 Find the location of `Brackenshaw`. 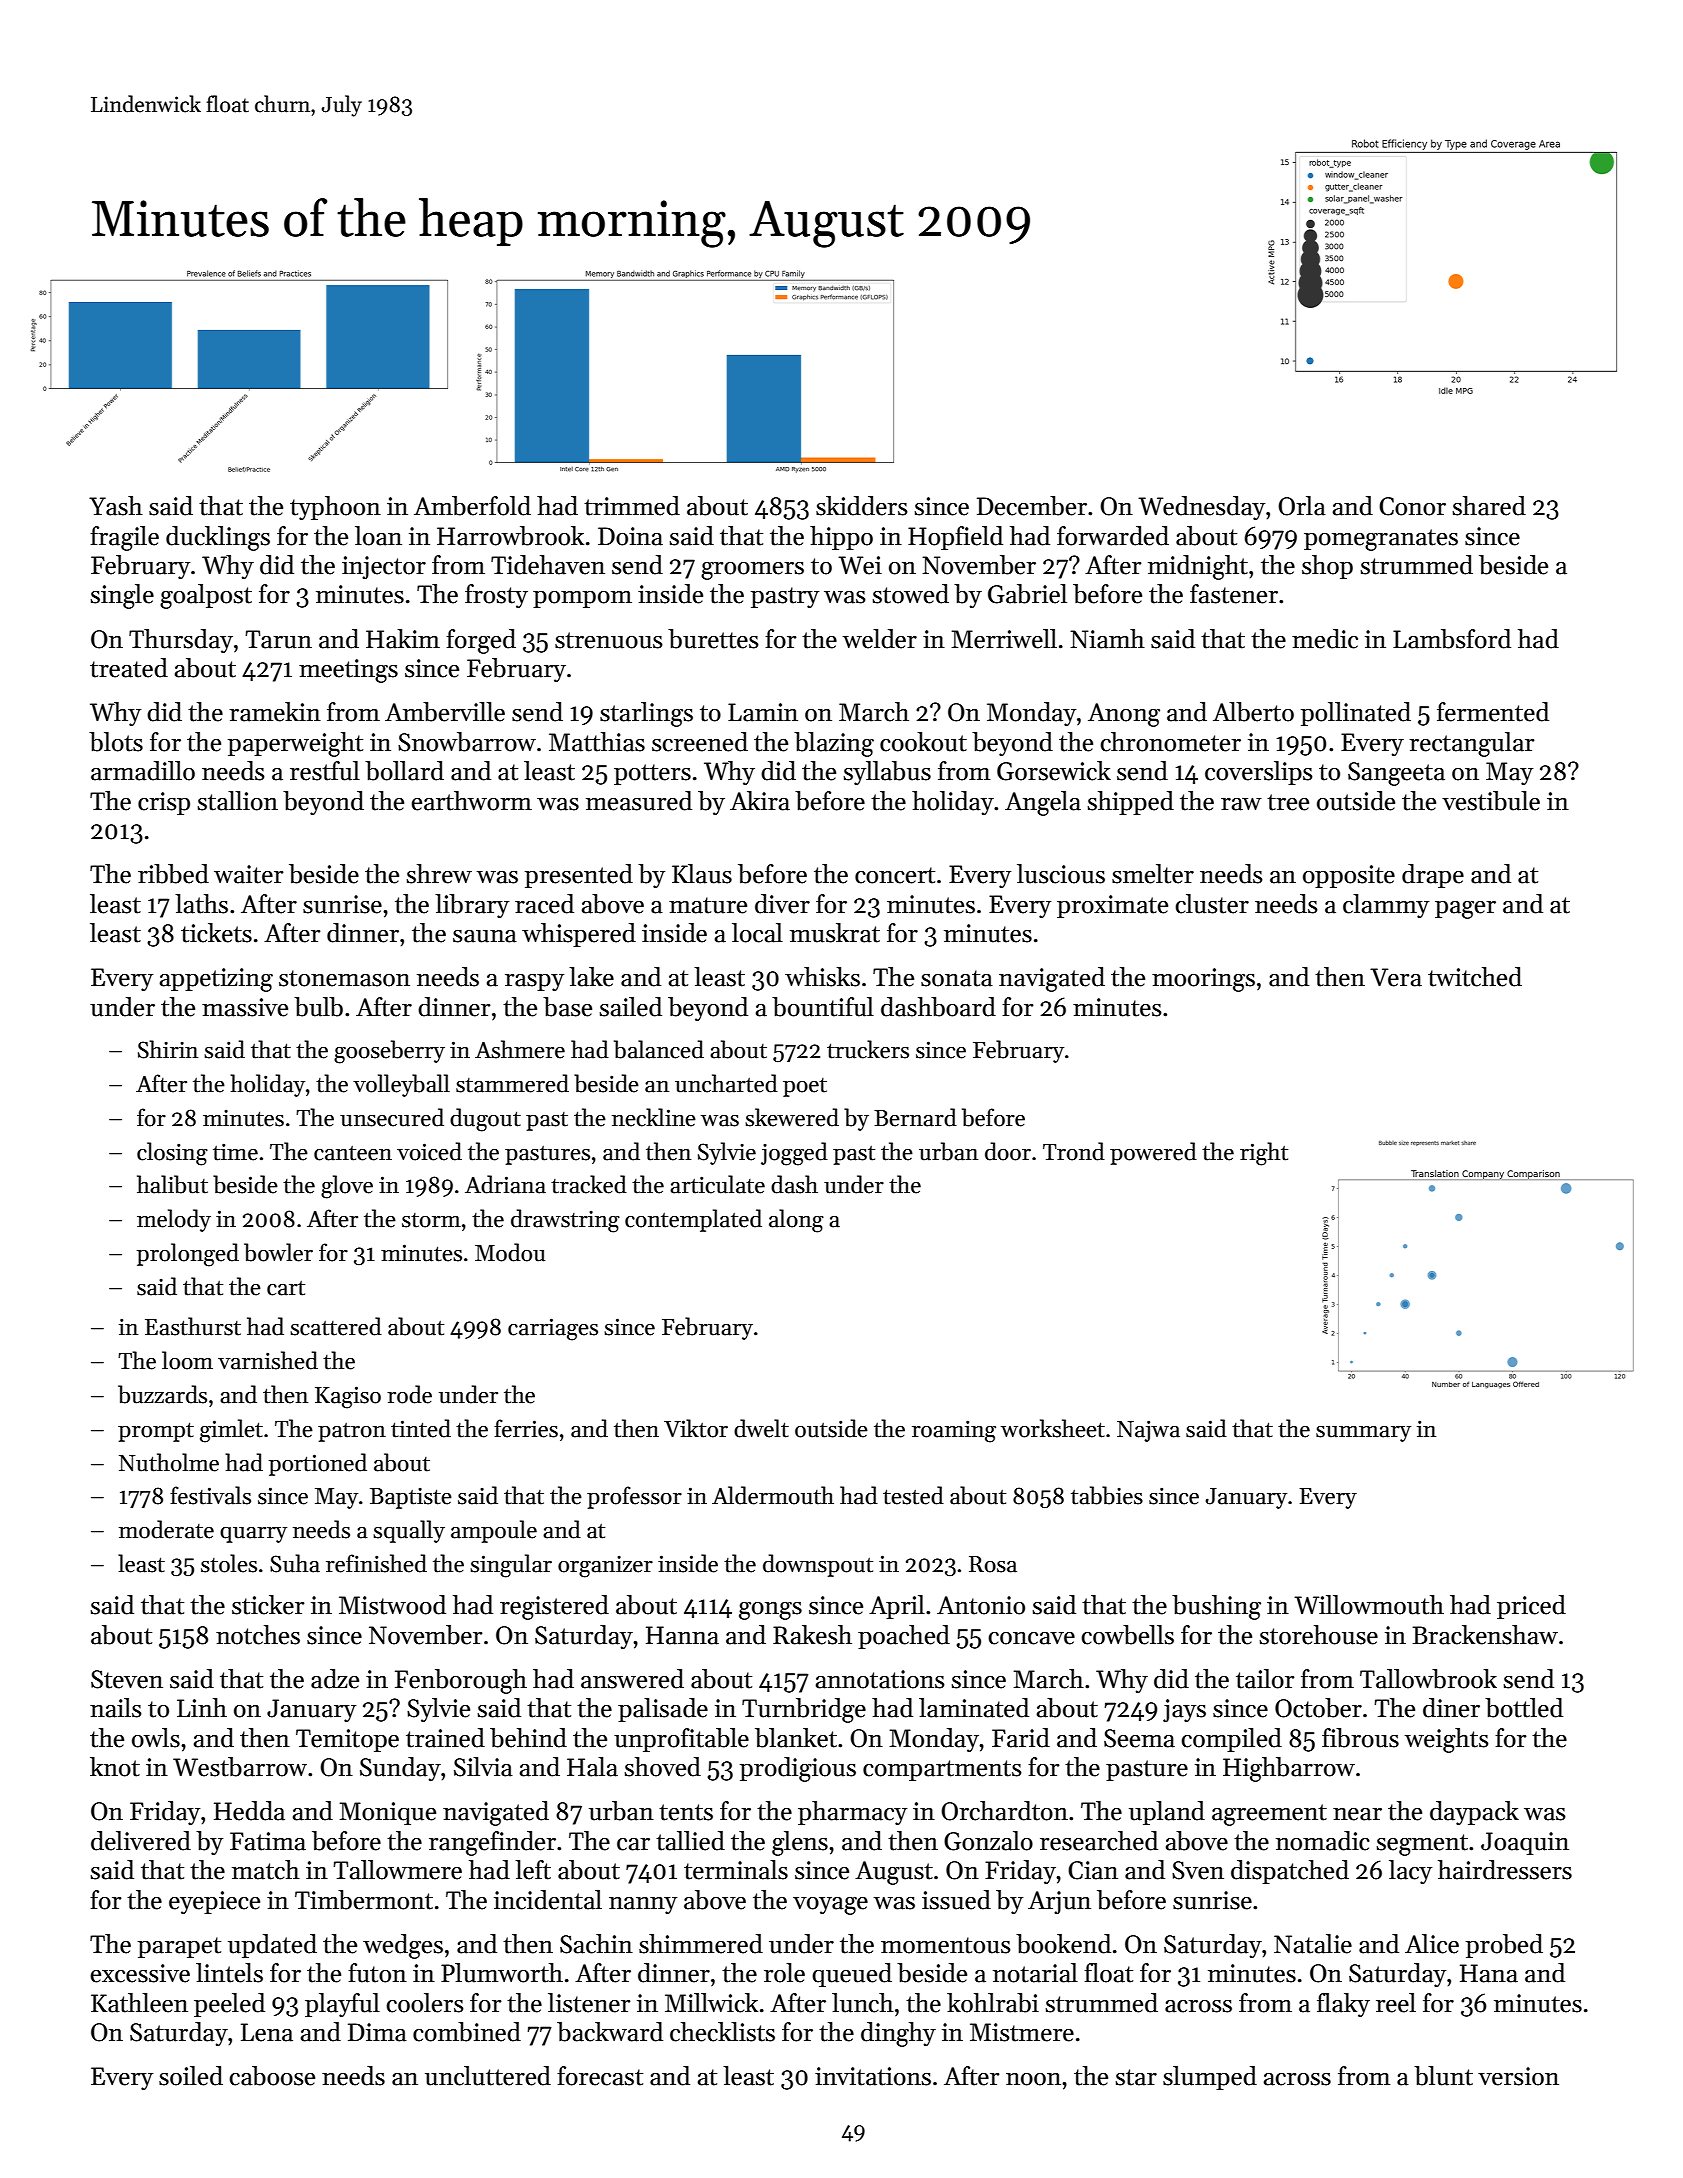

Brackenshaw is located at coordinates (1485, 1635).
